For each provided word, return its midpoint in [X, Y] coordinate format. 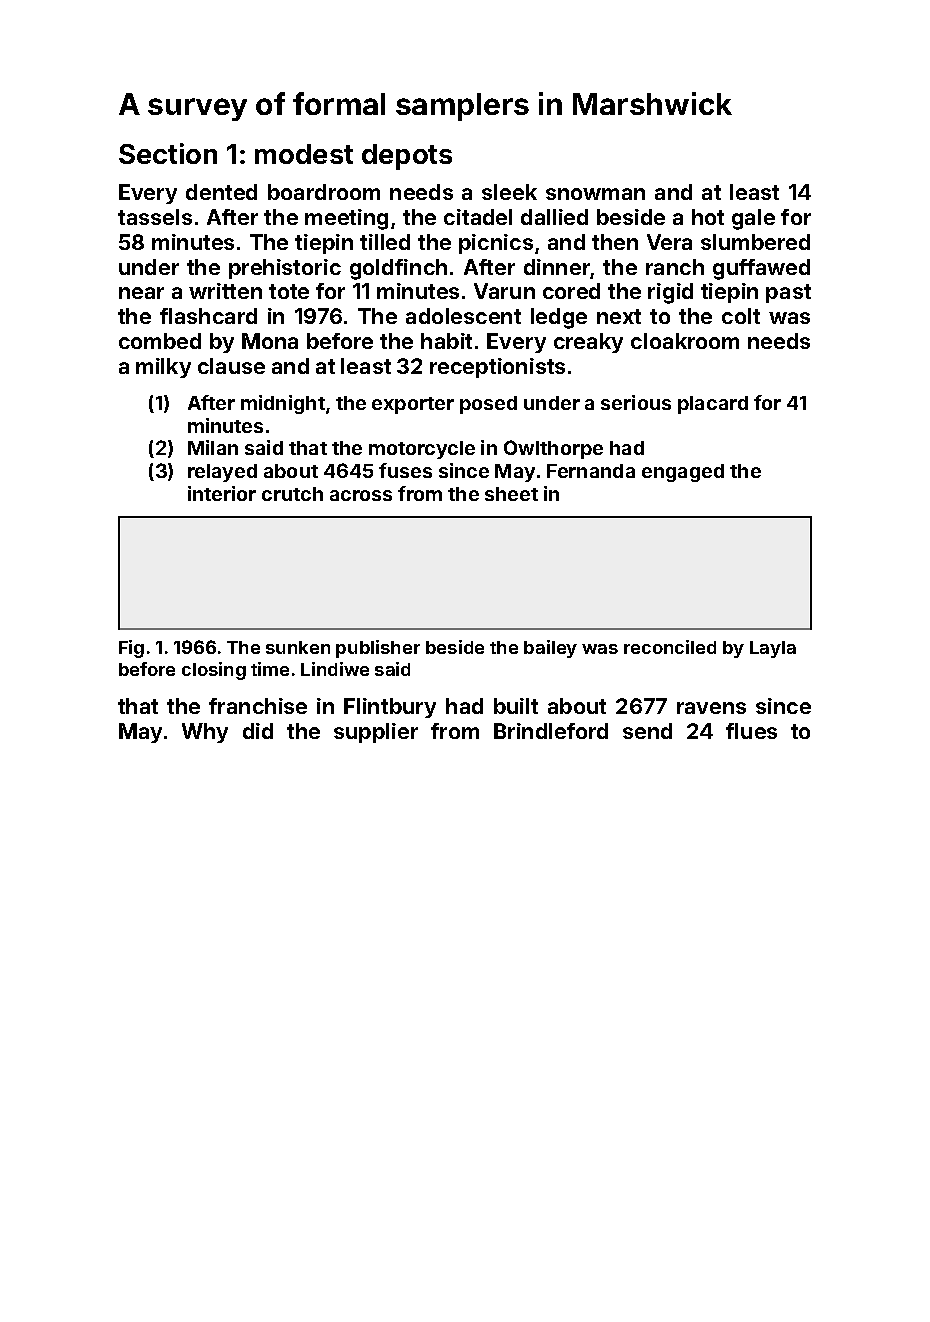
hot [708, 217]
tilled [385, 242]
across [361, 495]
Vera [669, 242]
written [225, 291]
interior [222, 493]
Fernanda [591, 471]
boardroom [324, 192]
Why [205, 733]
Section [168, 153]
